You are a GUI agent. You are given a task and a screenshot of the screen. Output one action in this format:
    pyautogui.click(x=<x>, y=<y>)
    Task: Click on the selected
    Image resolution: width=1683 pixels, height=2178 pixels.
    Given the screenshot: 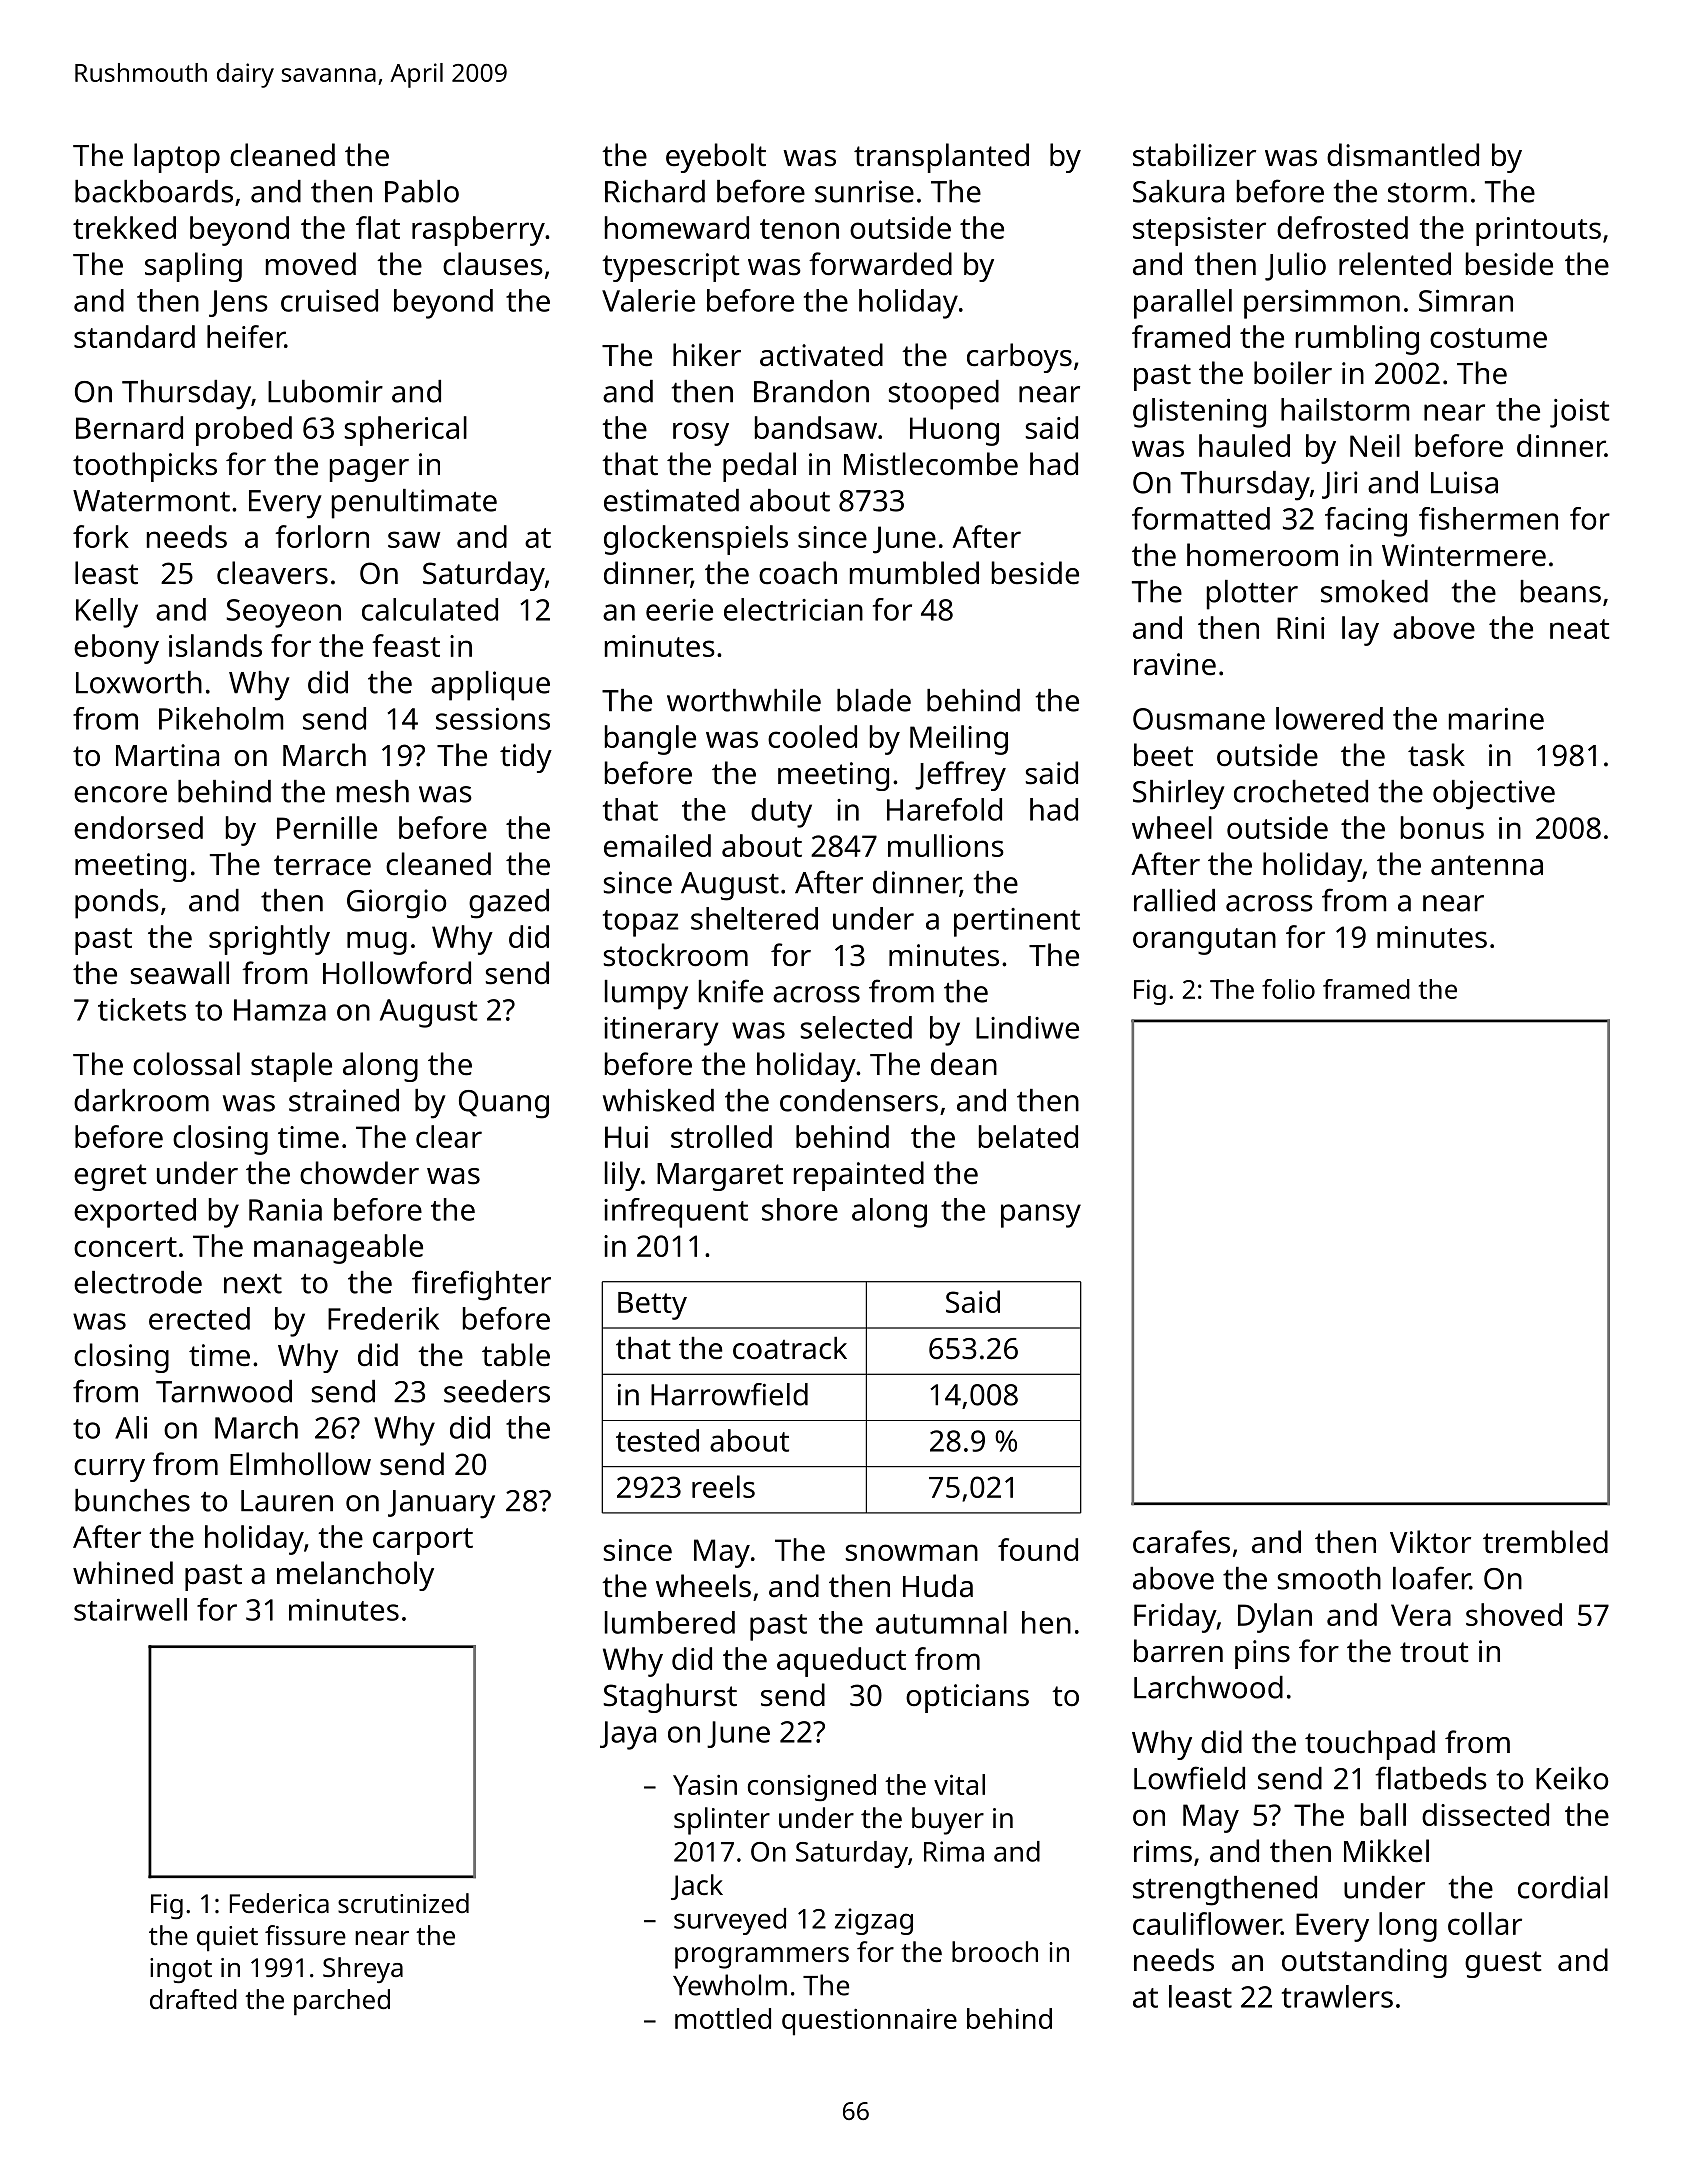 What is the action you would take?
    pyautogui.click(x=856, y=1027)
